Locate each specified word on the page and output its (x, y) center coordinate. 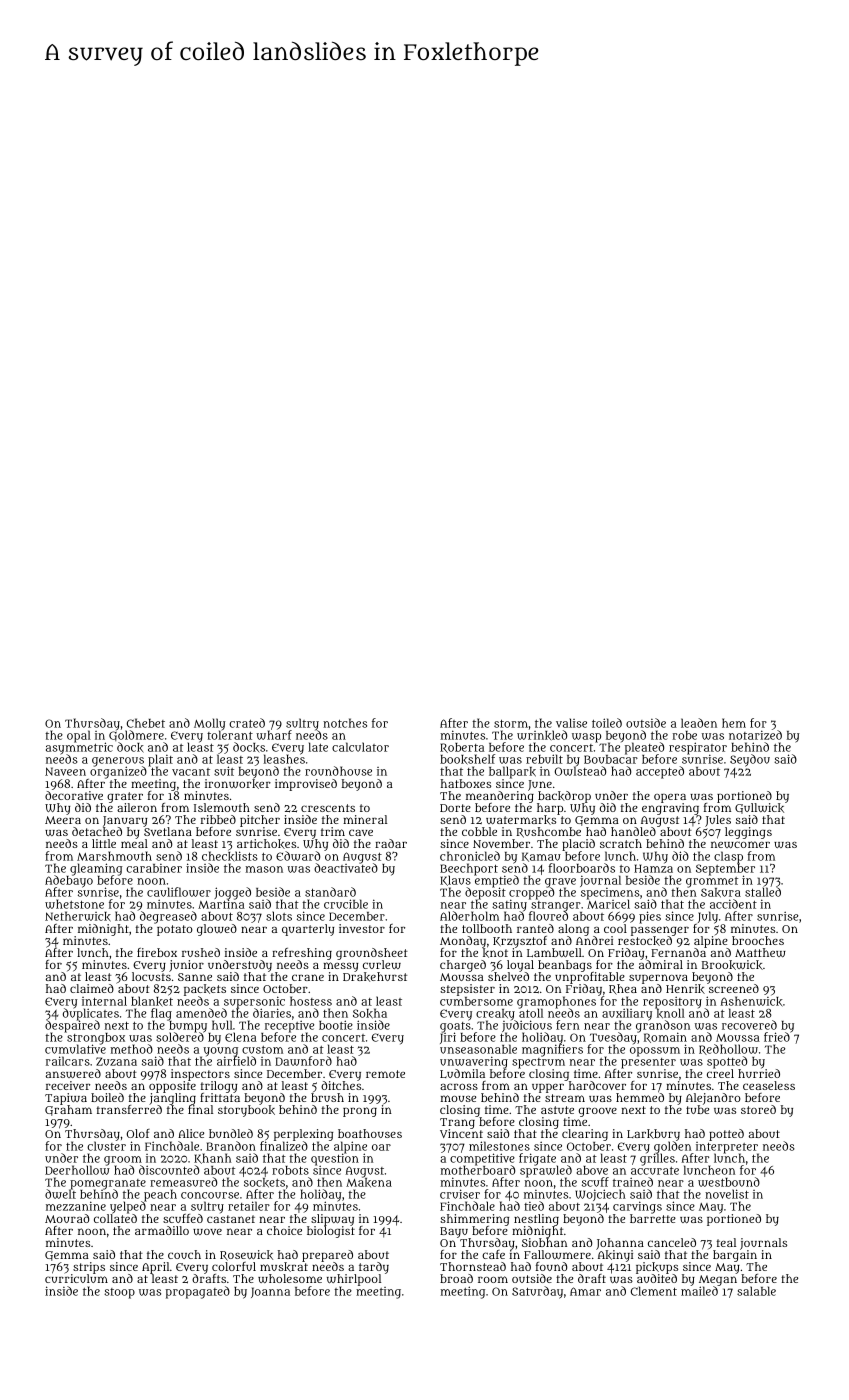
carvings (637, 1207)
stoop (119, 1293)
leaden (699, 723)
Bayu (454, 1232)
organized (118, 773)
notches (345, 723)
